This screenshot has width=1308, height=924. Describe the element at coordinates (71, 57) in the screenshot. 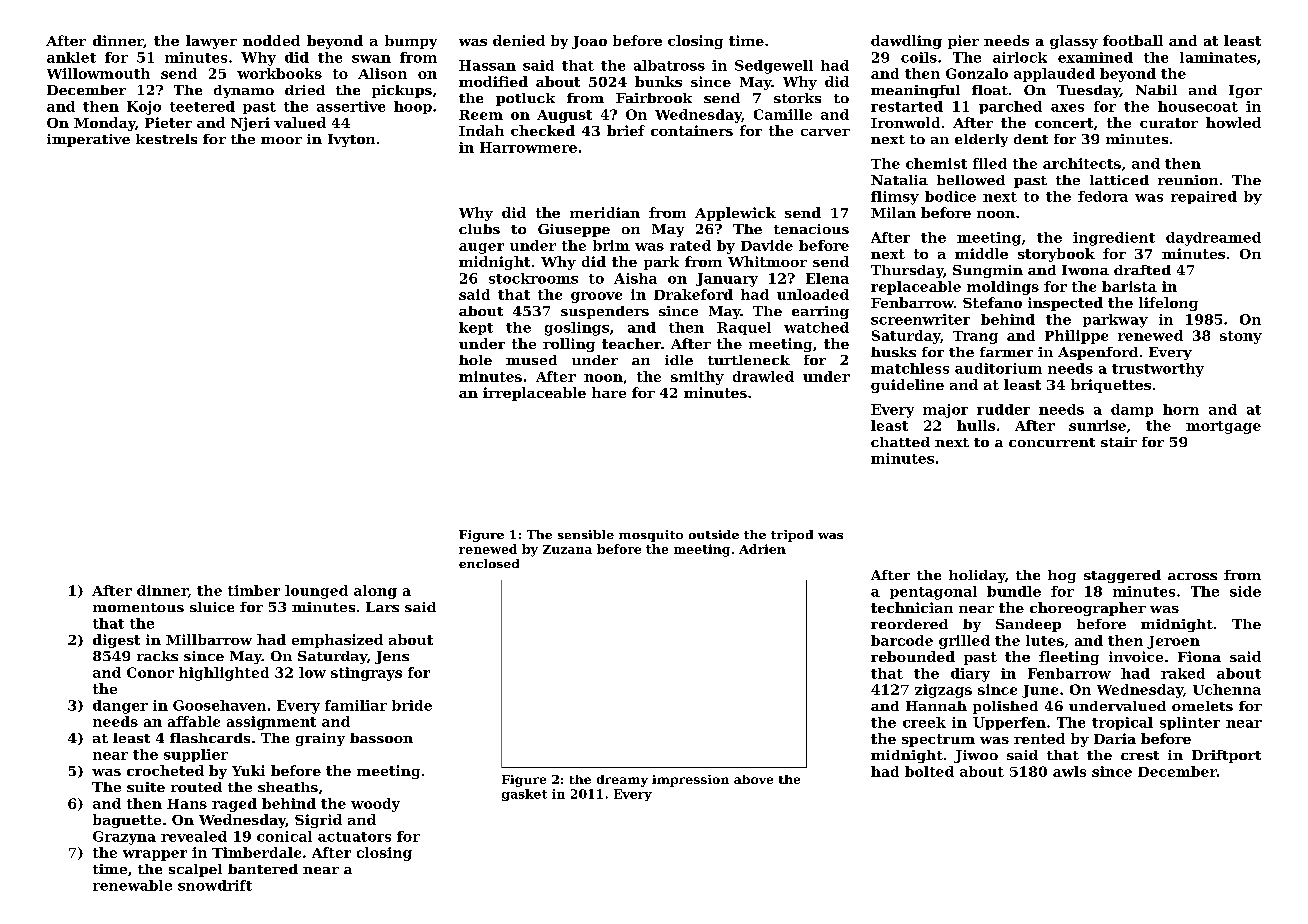

I see `anklet` at that location.
